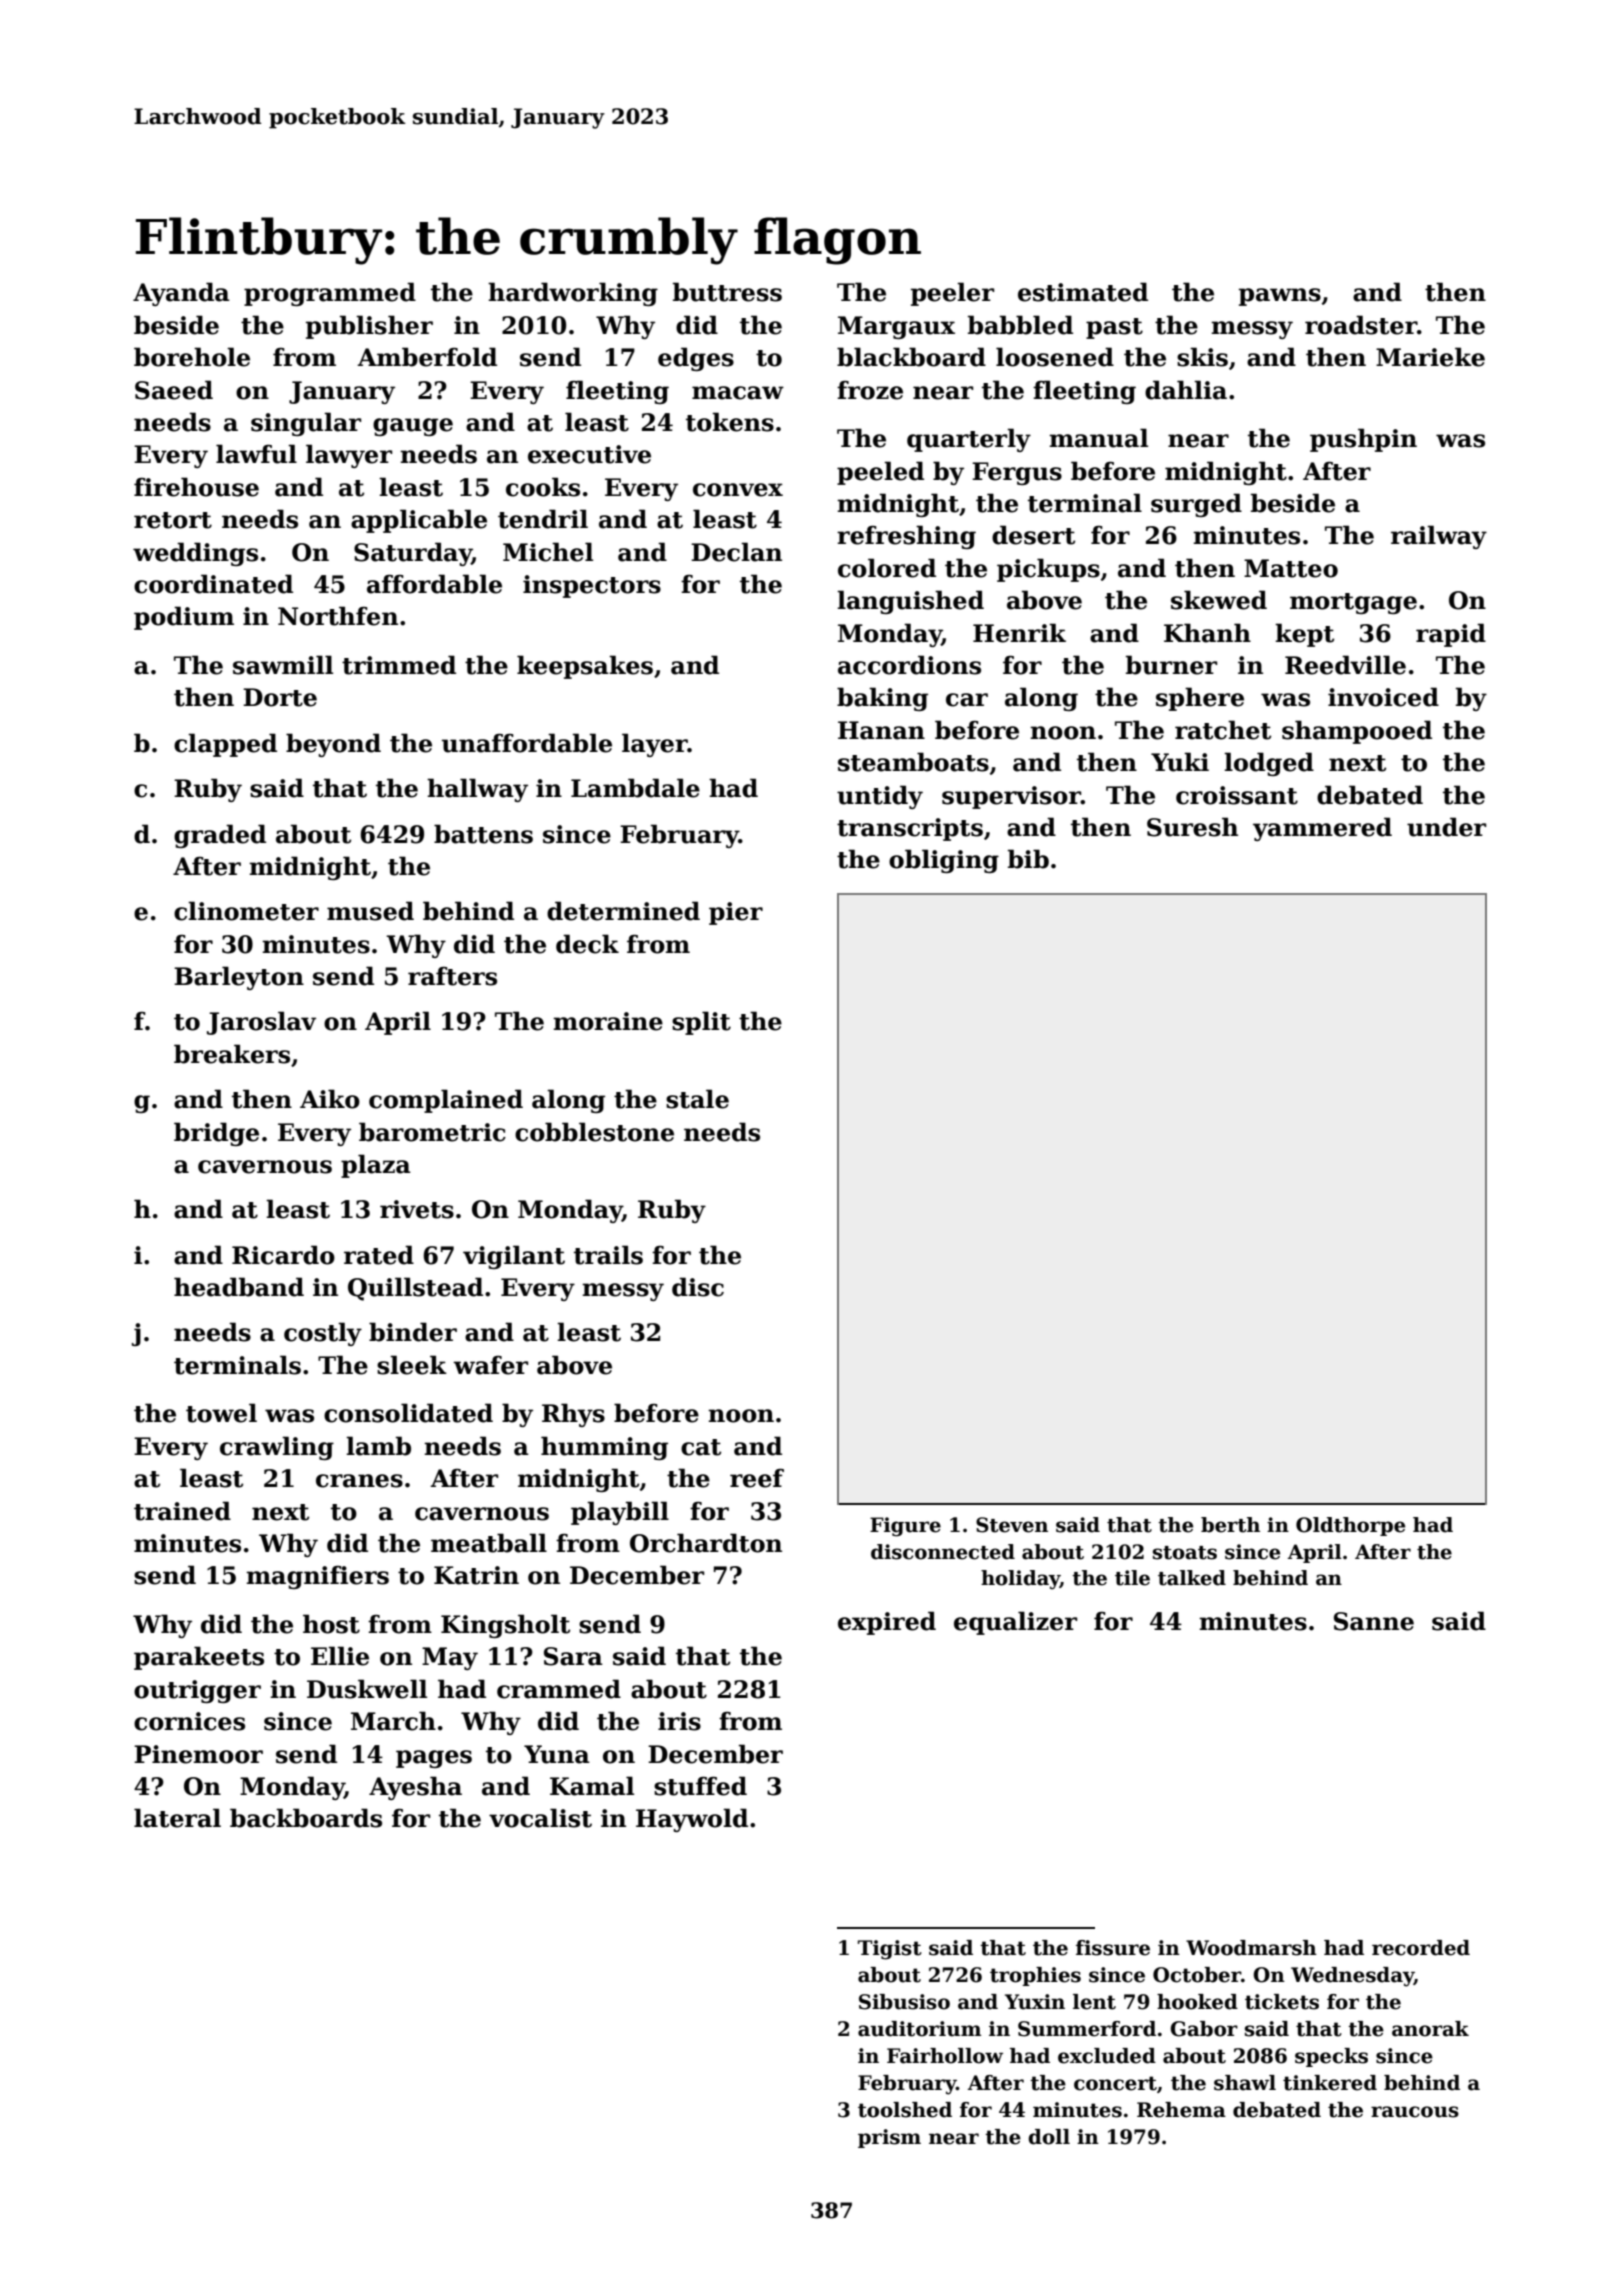 This document has width=1620, height=2292. What do you see at coordinates (177, 1818) in the document?
I see `lateral` at bounding box center [177, 1818].
